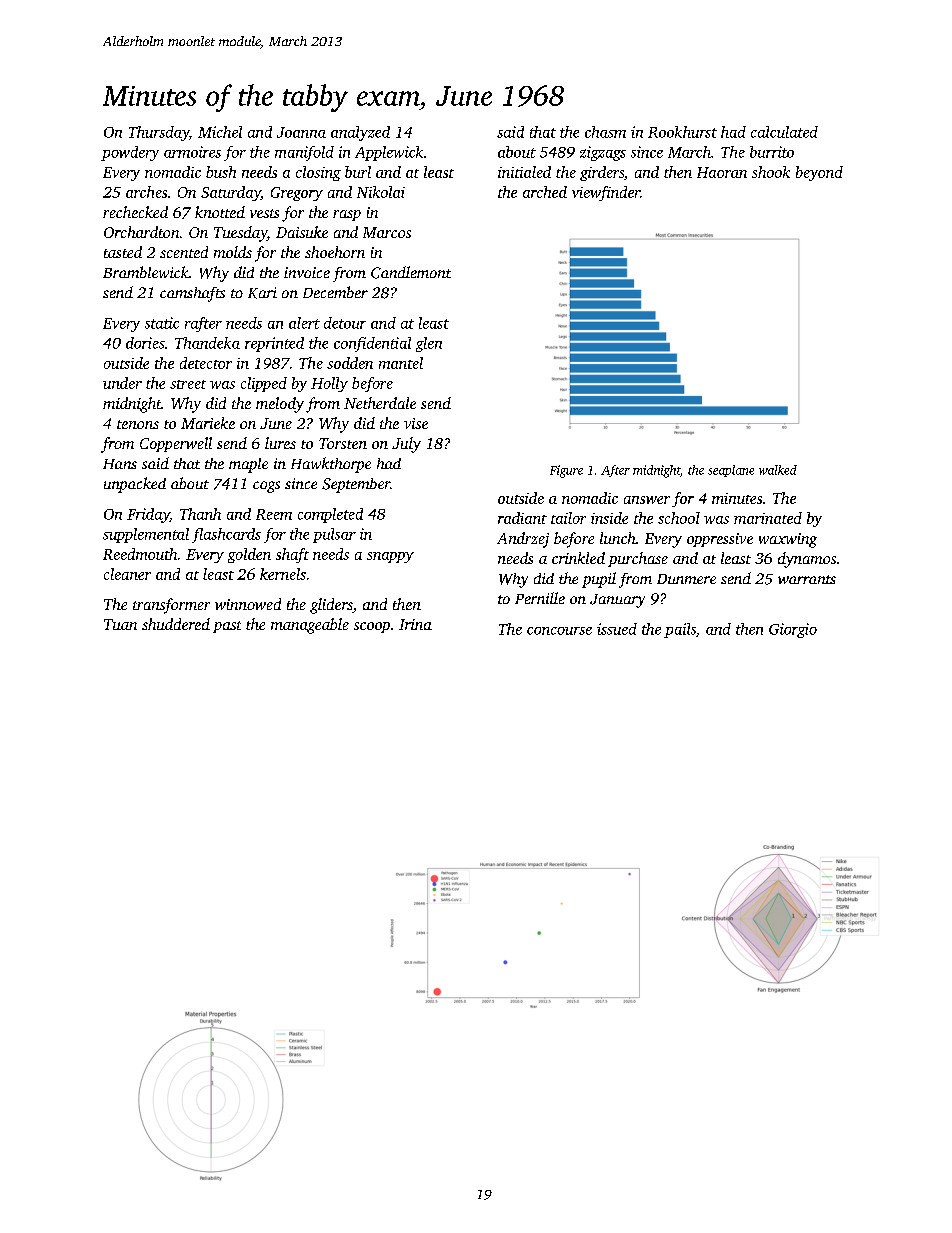 The width and height of the page is (952, 1233). What do you see at coordinates (429, 344) in the page?
I see `glen` at bounding box center [429, 344].
